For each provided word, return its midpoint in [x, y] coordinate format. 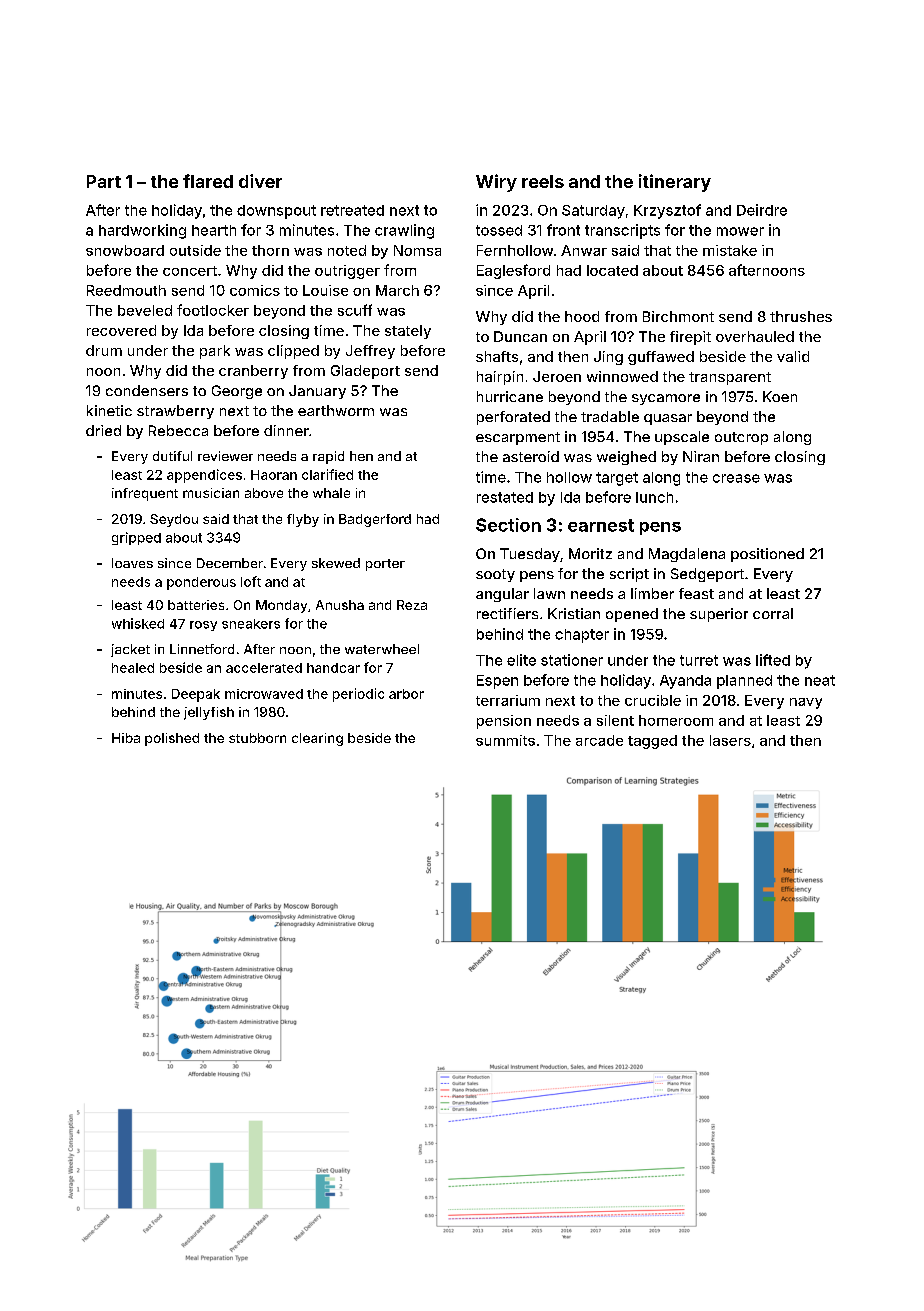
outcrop [741, 438]
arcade [599, 740]
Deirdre [762, 210]
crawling [404, 231]
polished [172, 739]
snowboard [125, 250]
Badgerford [375, 520]
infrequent [145, 494]
